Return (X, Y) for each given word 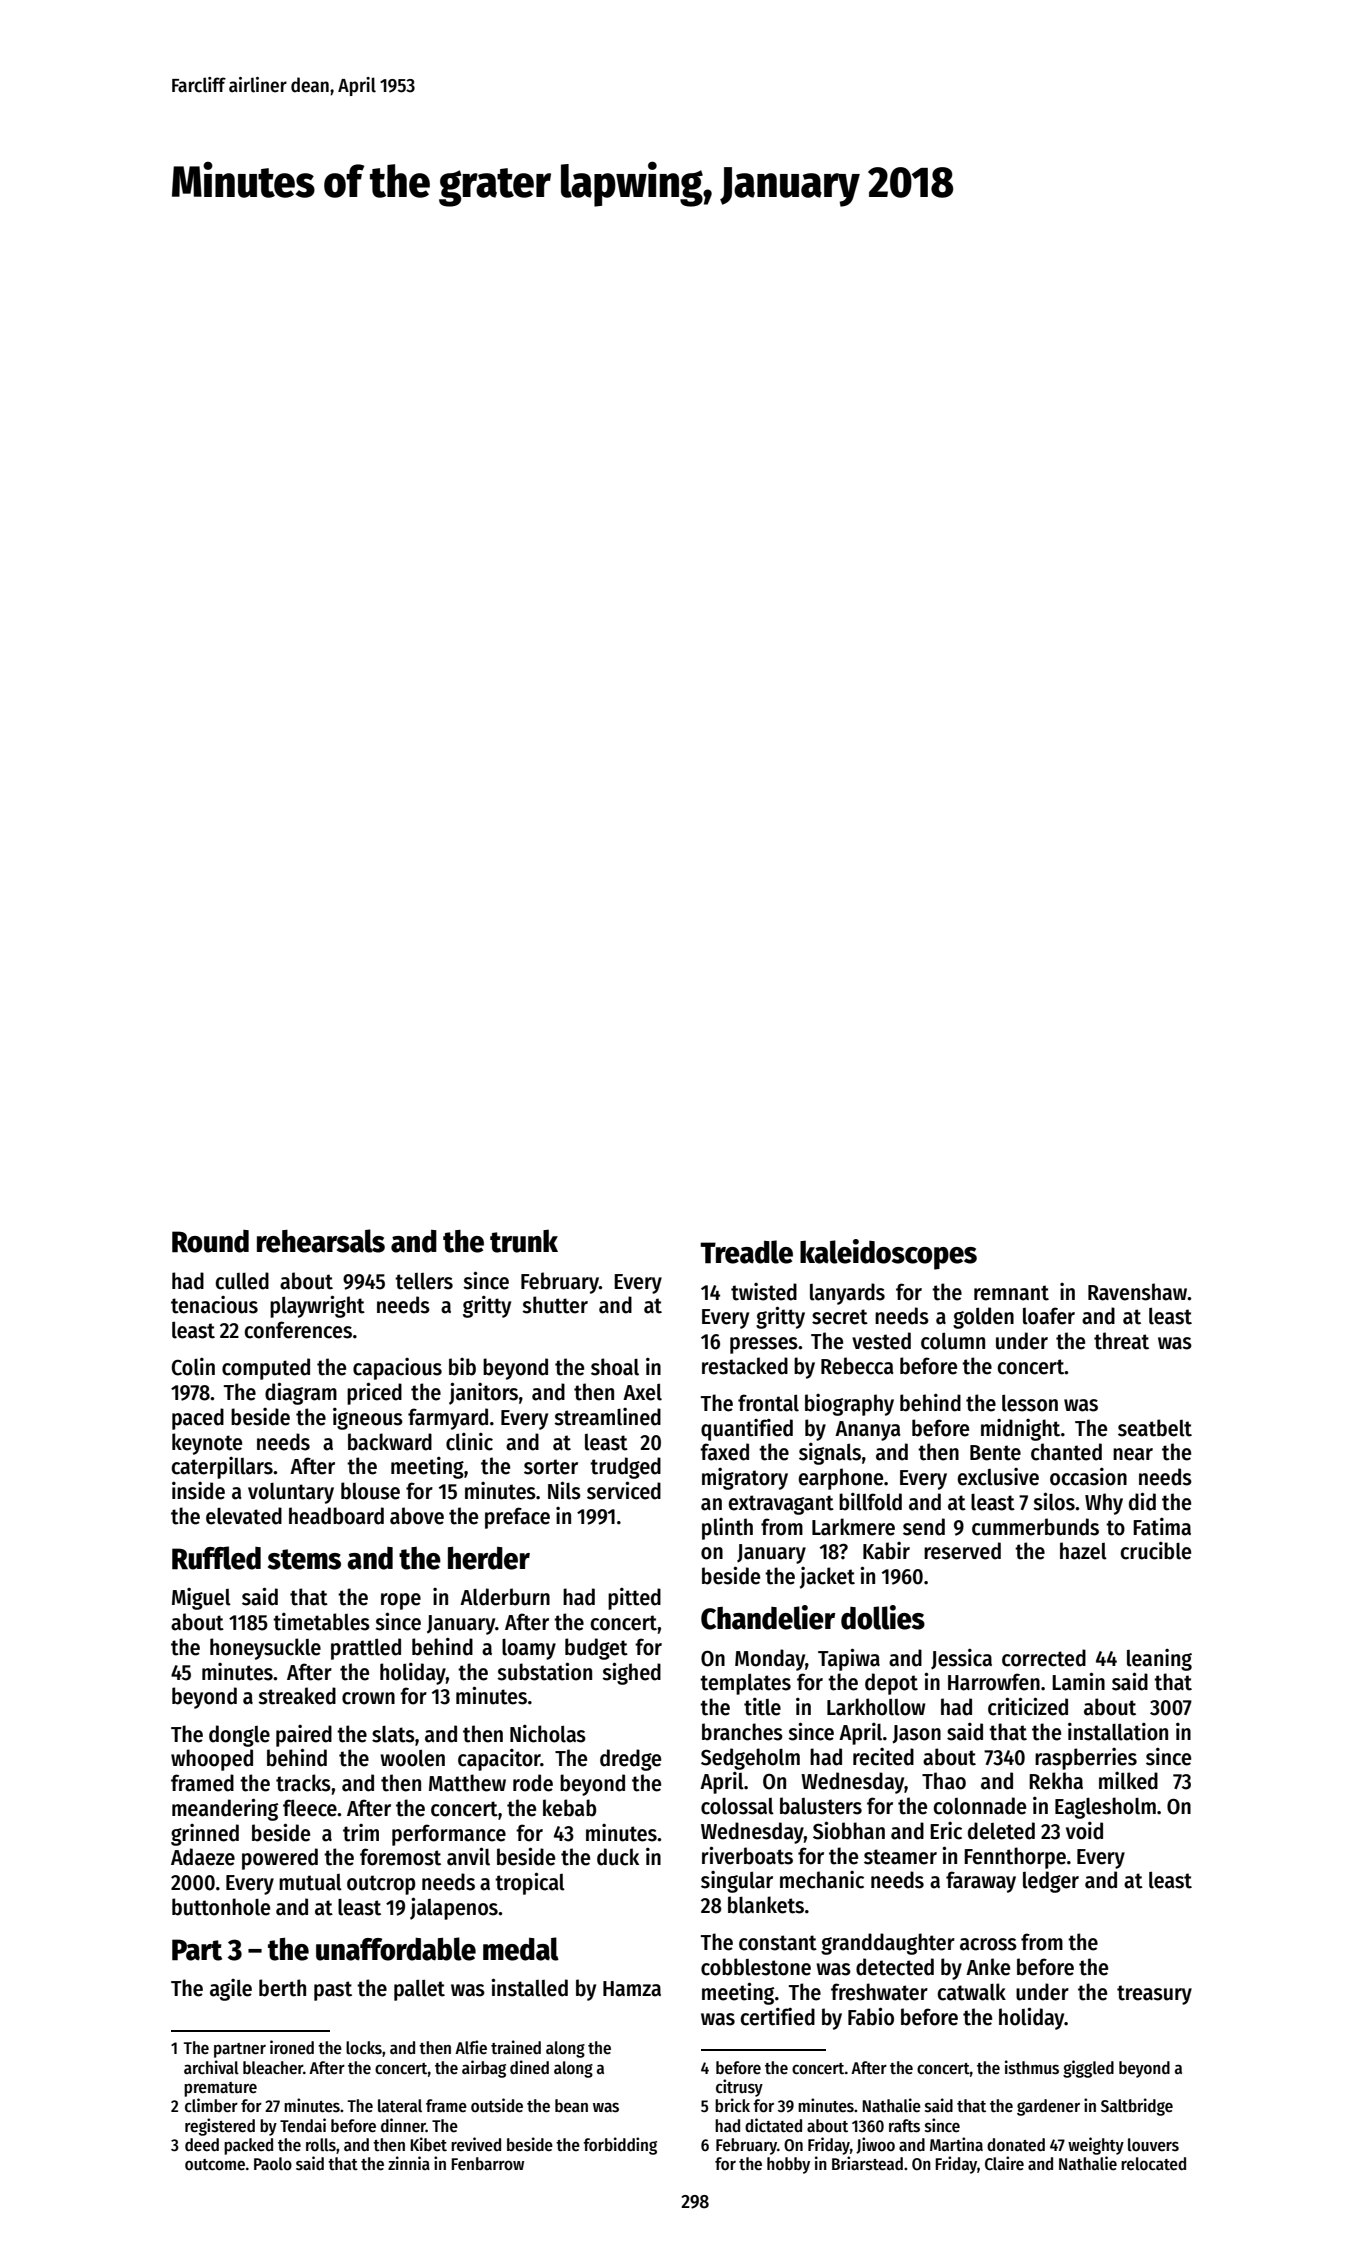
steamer (900, 1857)
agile (231, 1990)
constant (778, 1943)
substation (544, 1671)
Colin (193, 1367)
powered (280, 1859)
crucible (1155, 1551)
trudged (625, 1468)
